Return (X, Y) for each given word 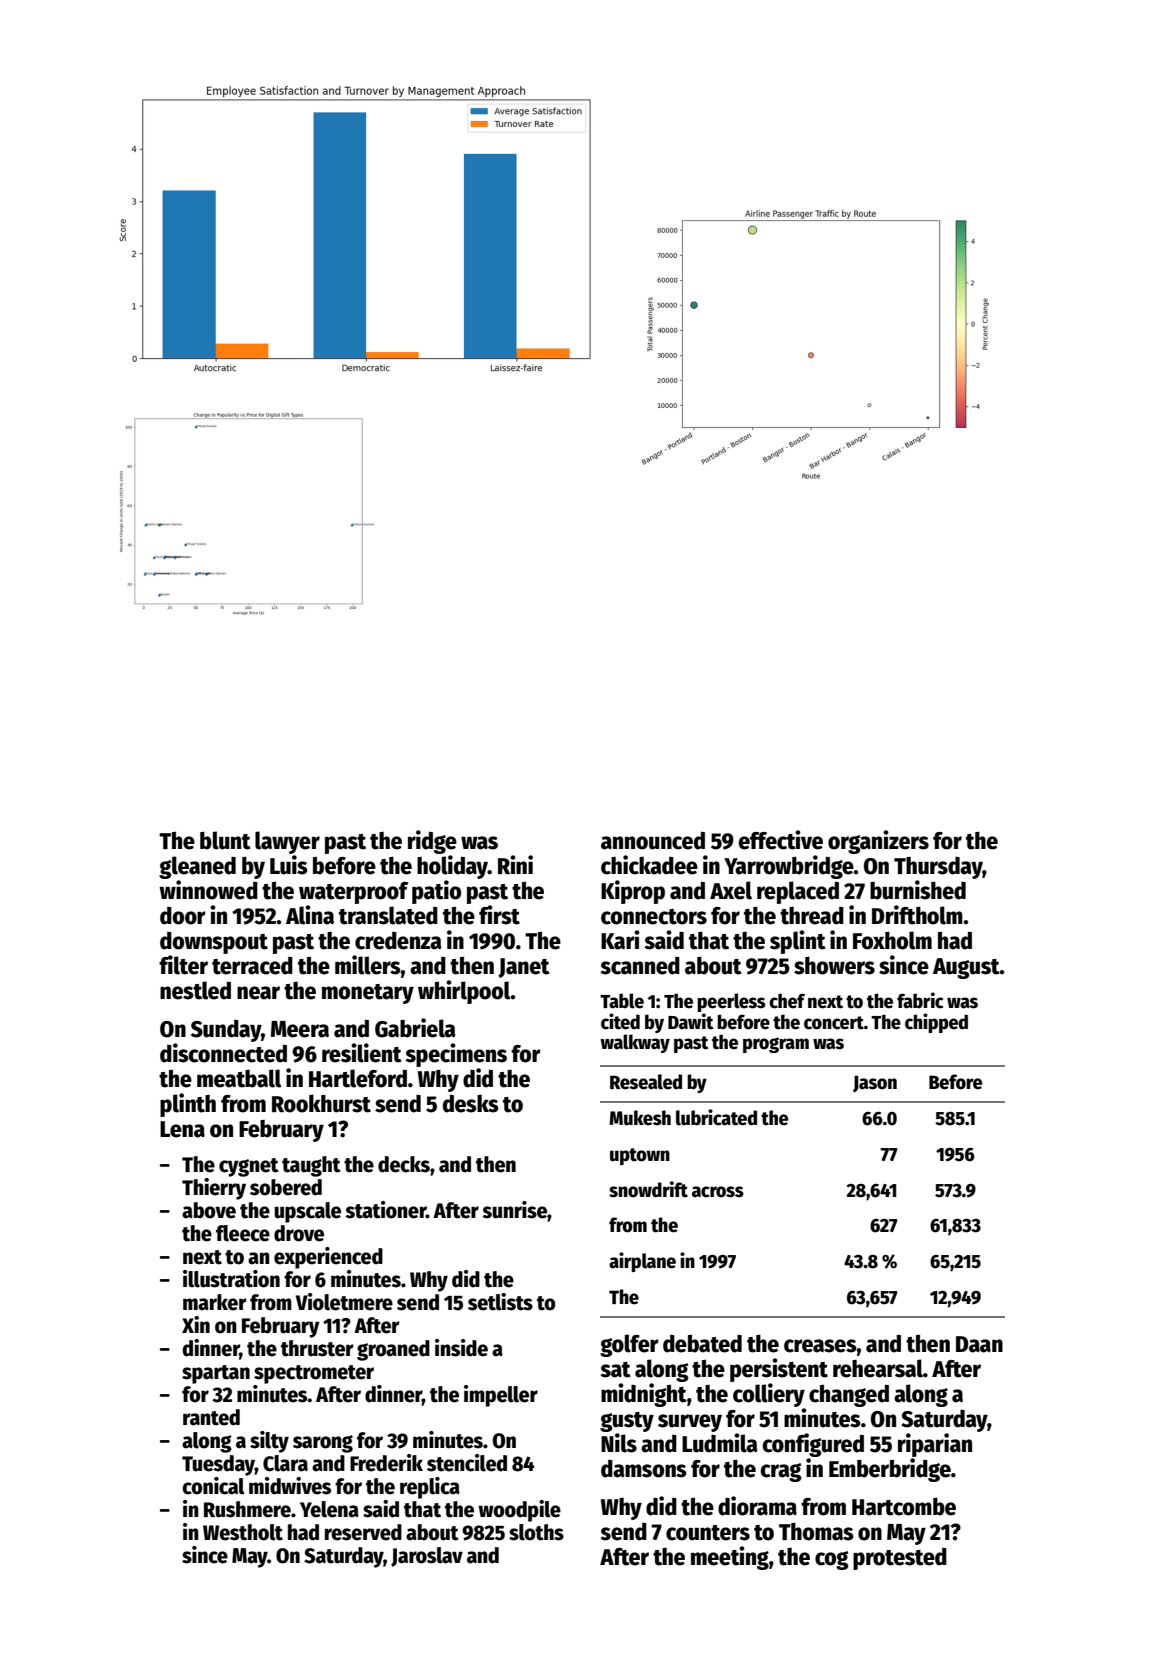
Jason (875, 1083)
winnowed (208, 890)
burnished (918, 890)
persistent (779, 1370)
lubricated (716, 1117)
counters (708, 1533)
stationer (385, 1210)
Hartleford (358, 1078)
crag (781, 1472)
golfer (629, 1345)
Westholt (243, 1532)
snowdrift (648, 1189)
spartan (216, 1374)
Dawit (691, 1021)
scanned (640, 966)
